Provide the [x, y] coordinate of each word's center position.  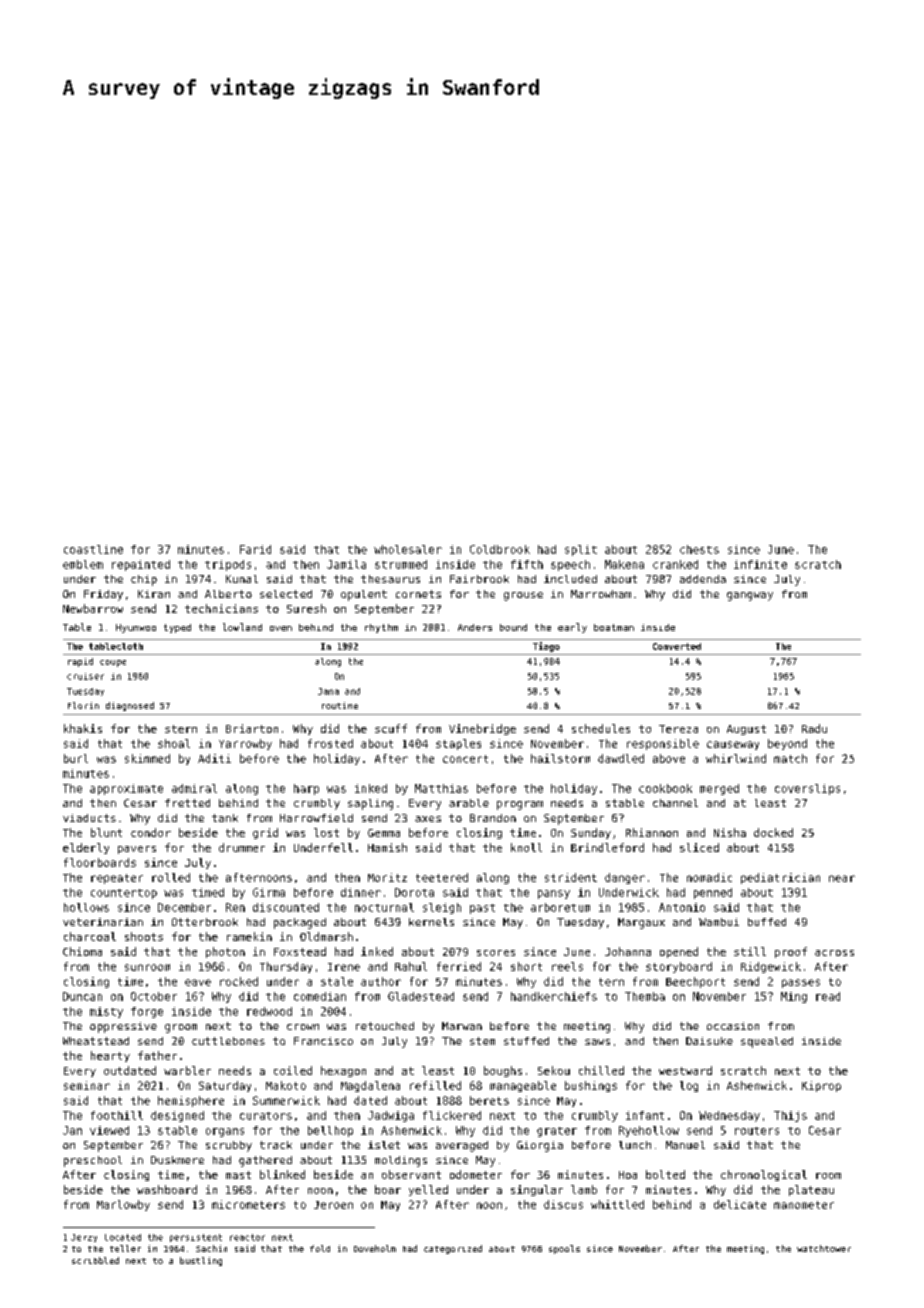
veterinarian [103, 922]
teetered [442, 877]
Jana [328, 691]
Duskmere [177, 1160]
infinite [760, 564]
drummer [242, 847]
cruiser [85, 676]
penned [713, 893]
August [746, 730]
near [842, 878]
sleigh [442, 908]
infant [645, 1115]
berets [489, 1100]
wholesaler [408, 549]
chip [144, 580]
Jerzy [84, 1238]
